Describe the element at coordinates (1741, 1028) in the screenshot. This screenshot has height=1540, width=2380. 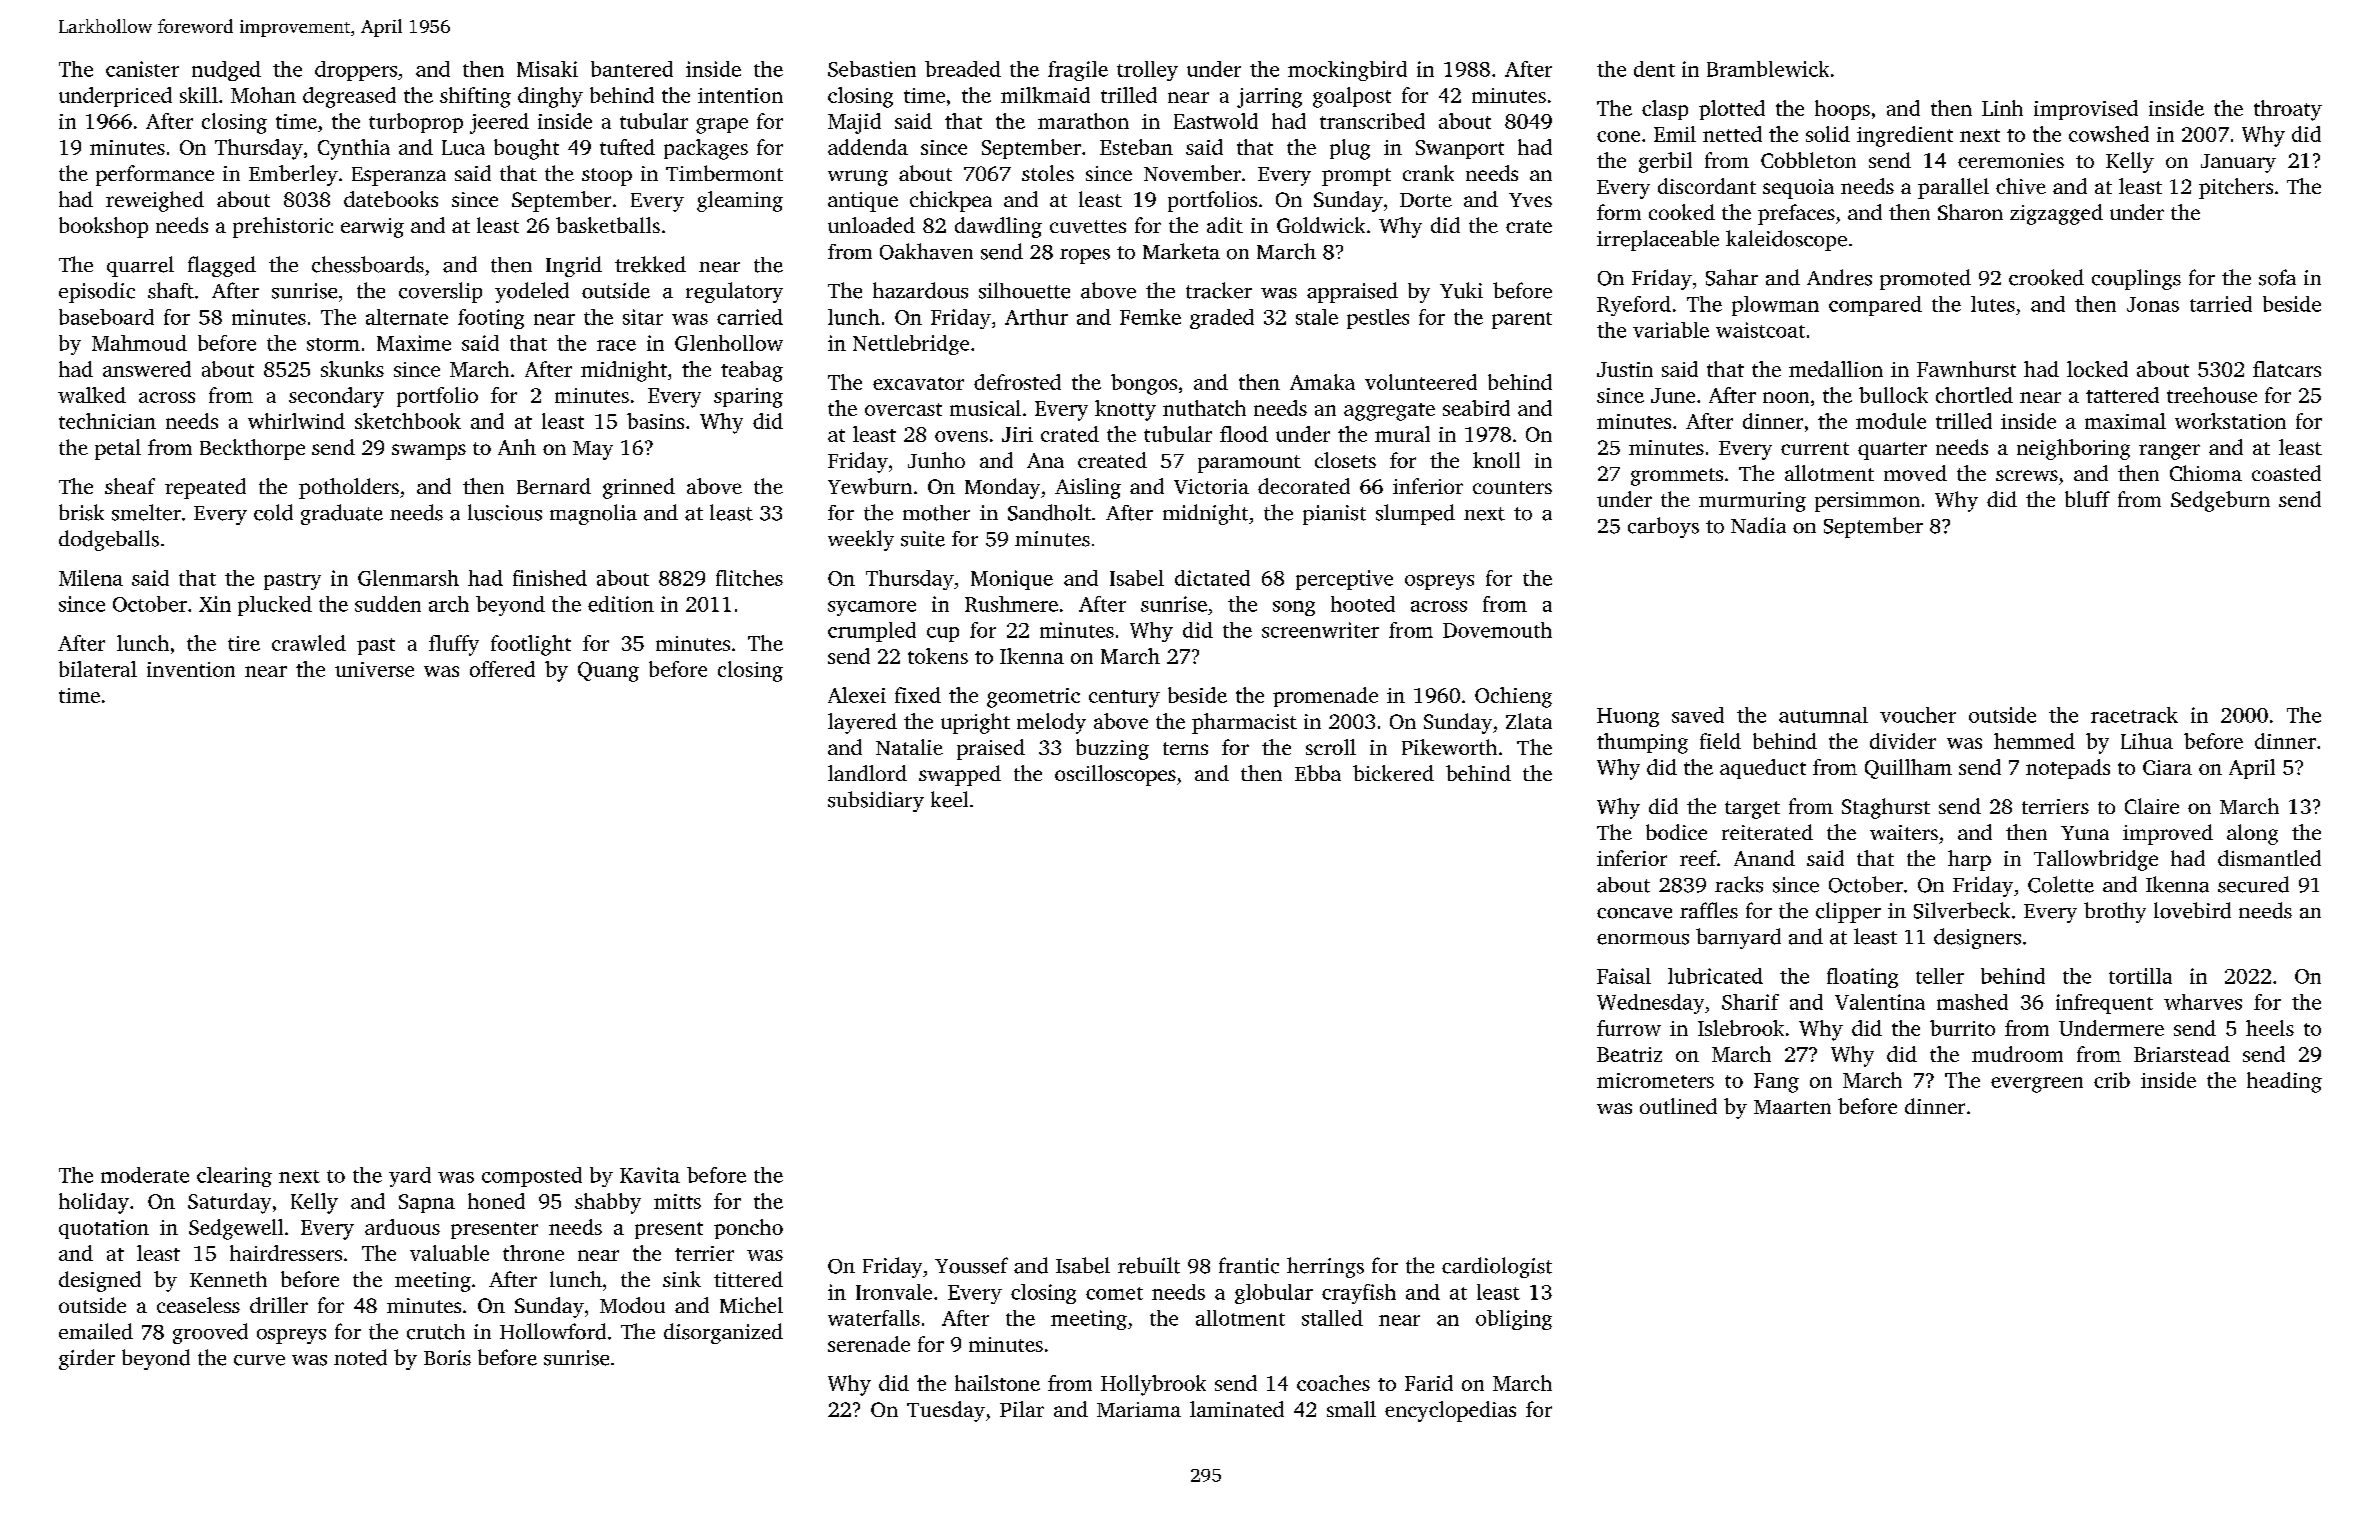
I see `Islebrook` at that location.
